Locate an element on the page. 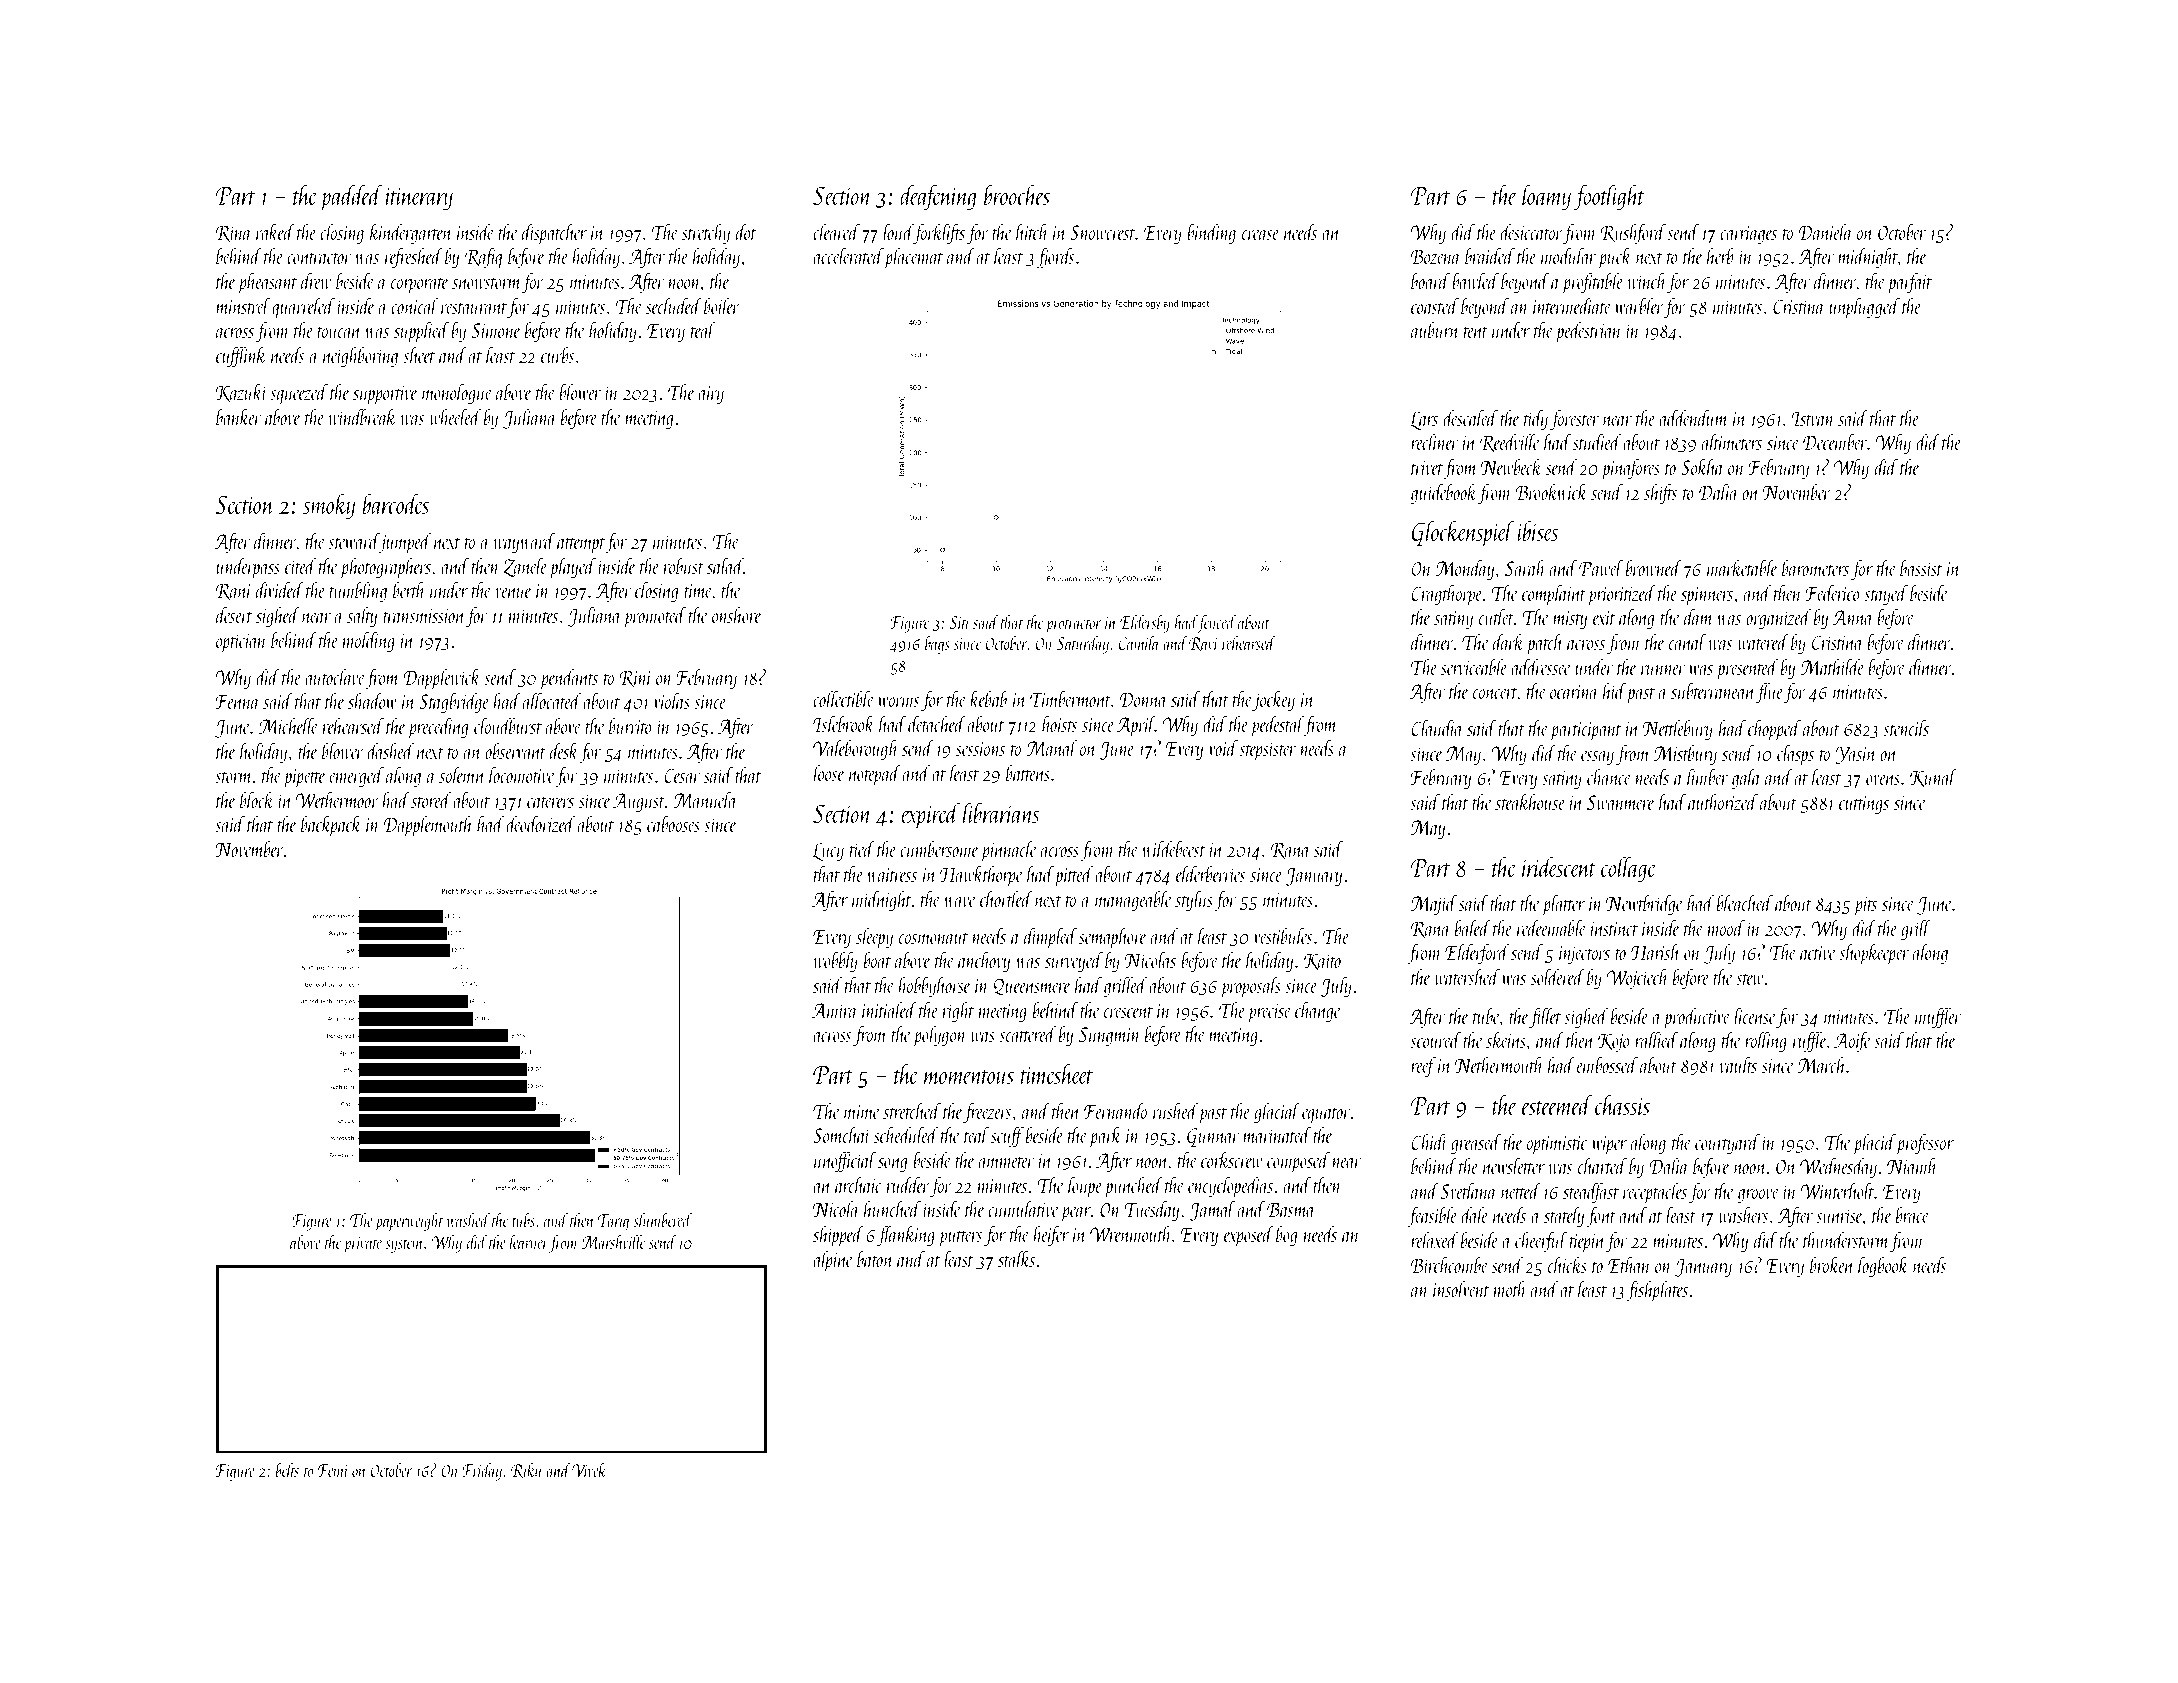 The width and height of the document is (2178, 1683). padded is located at coordinates (351, 197).
